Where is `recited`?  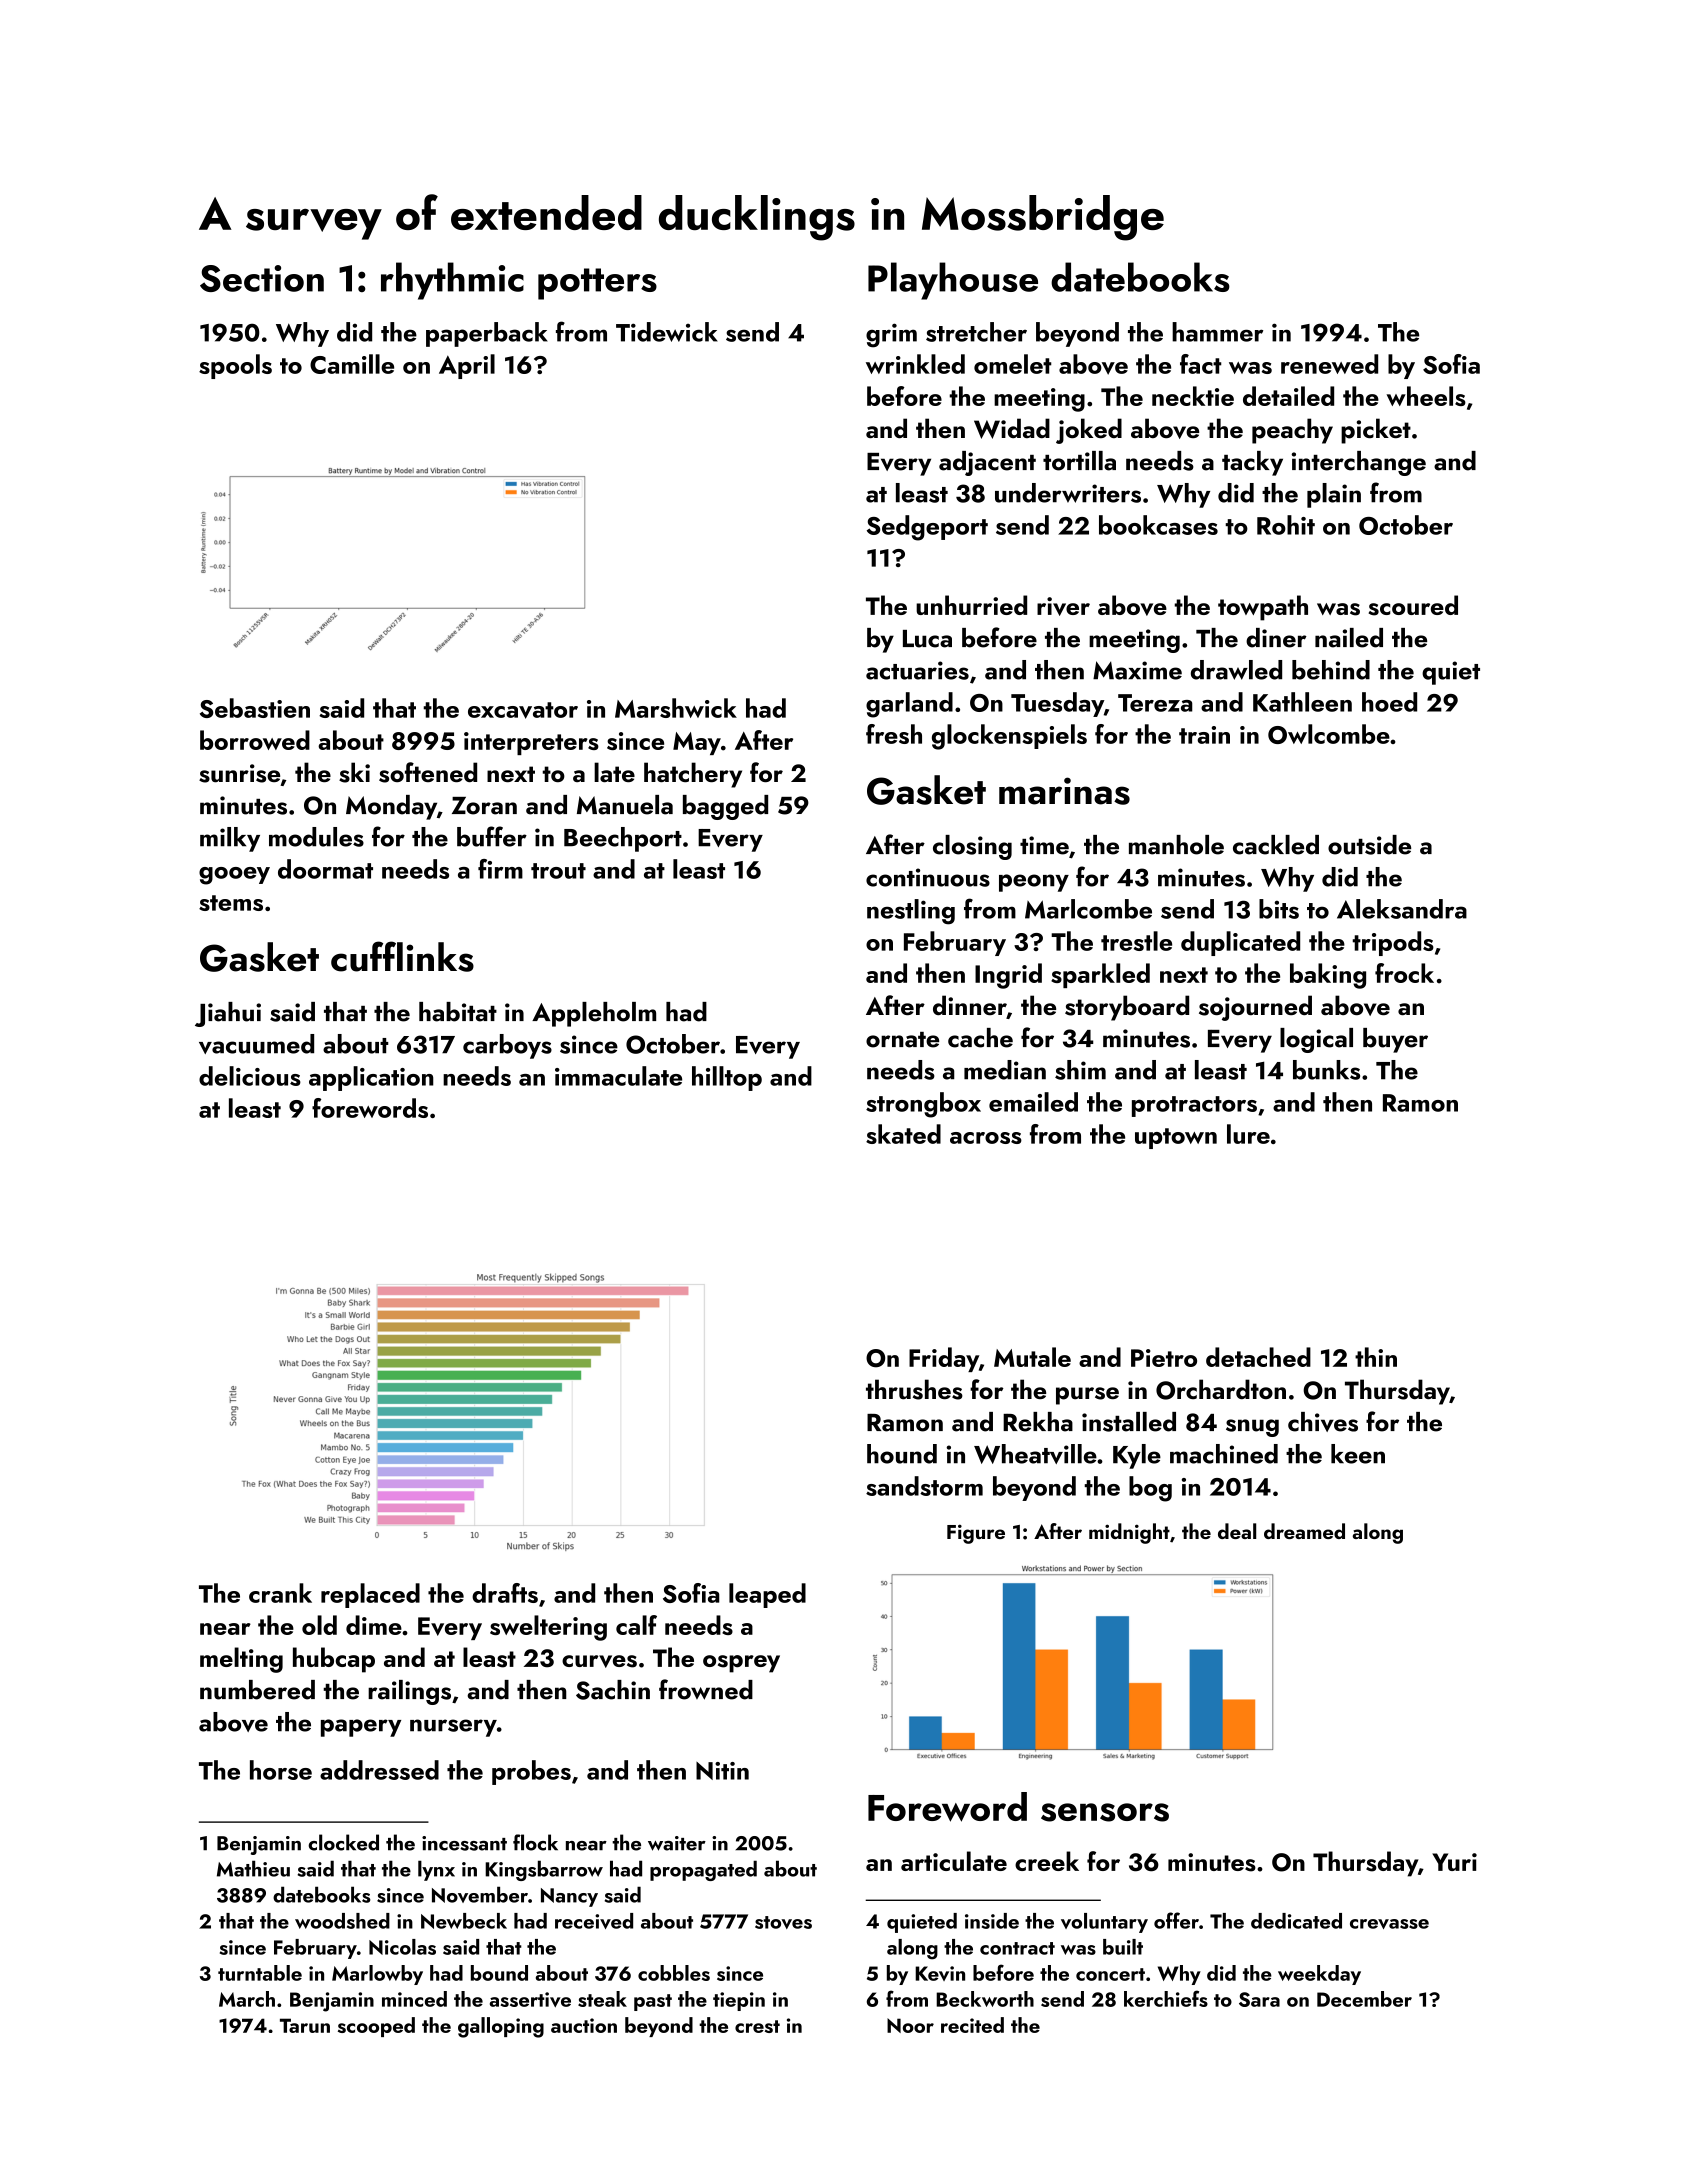 recited is located at coordinates (972, 2025).
